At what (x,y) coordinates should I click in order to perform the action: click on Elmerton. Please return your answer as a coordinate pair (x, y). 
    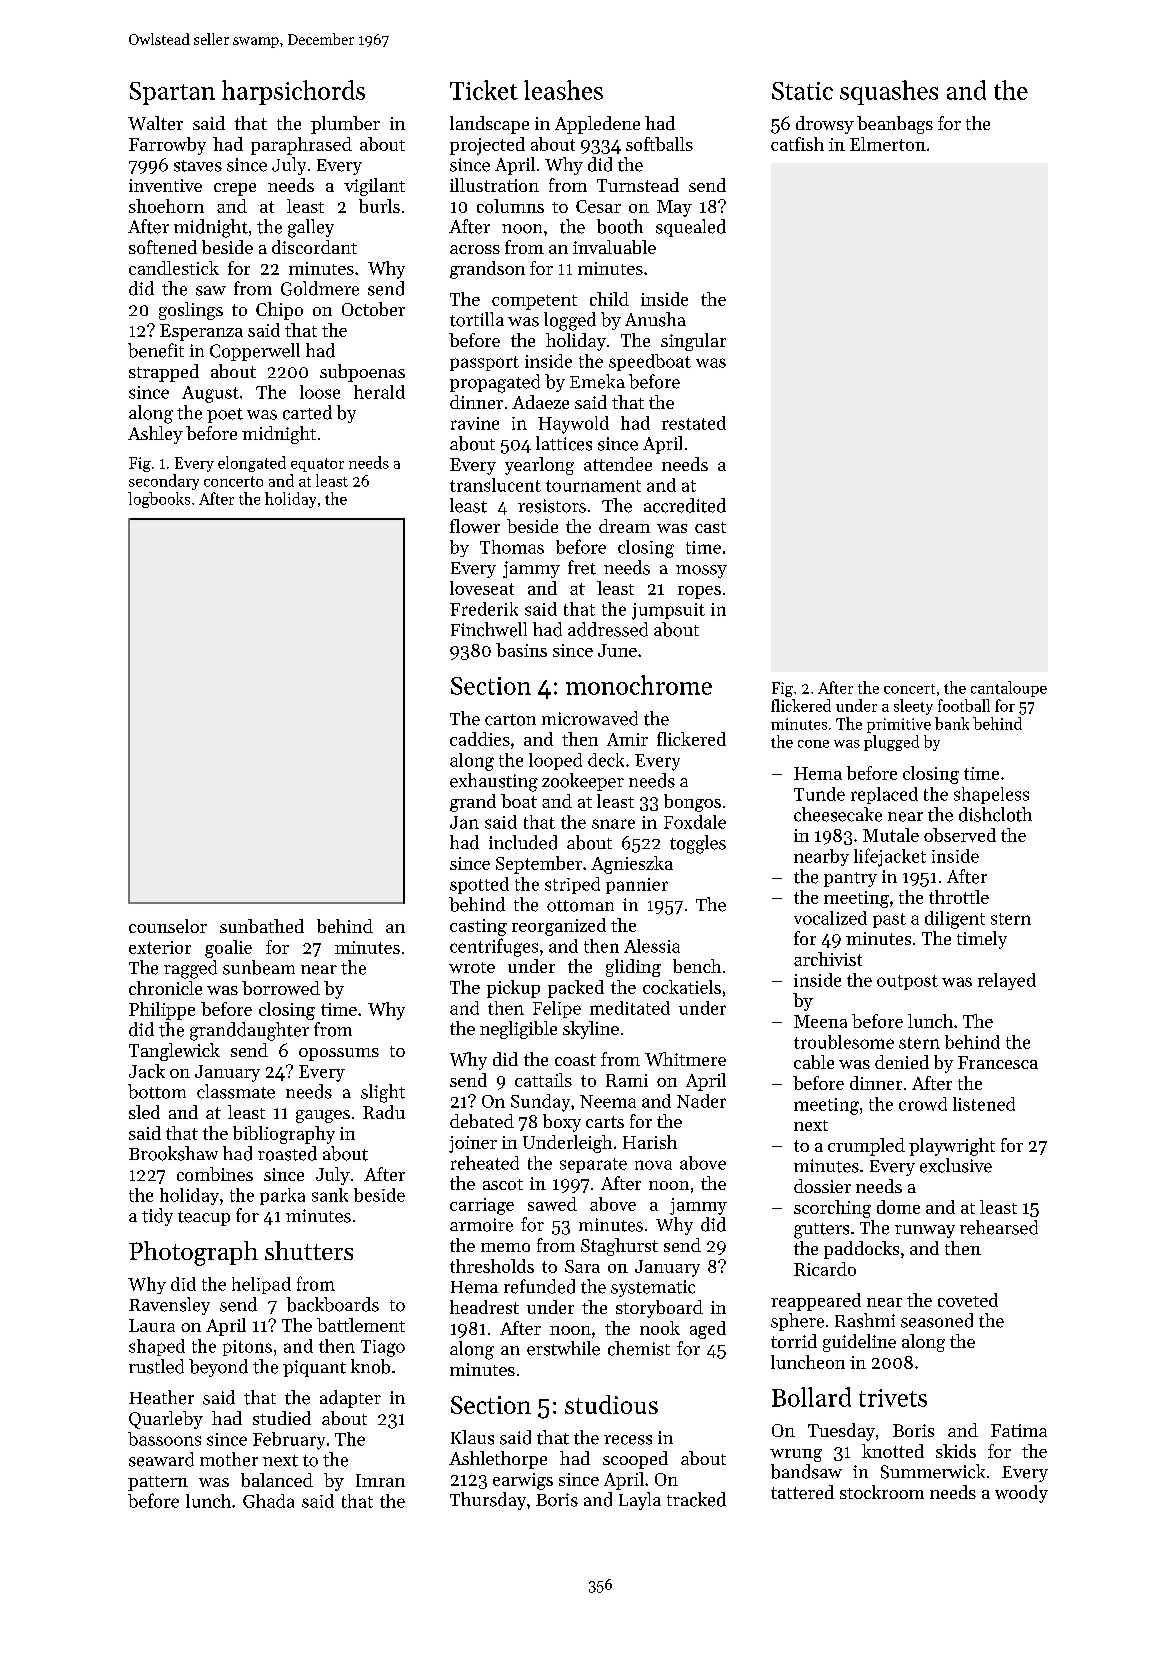
    Looking at the image, I should click on (888, 144).
